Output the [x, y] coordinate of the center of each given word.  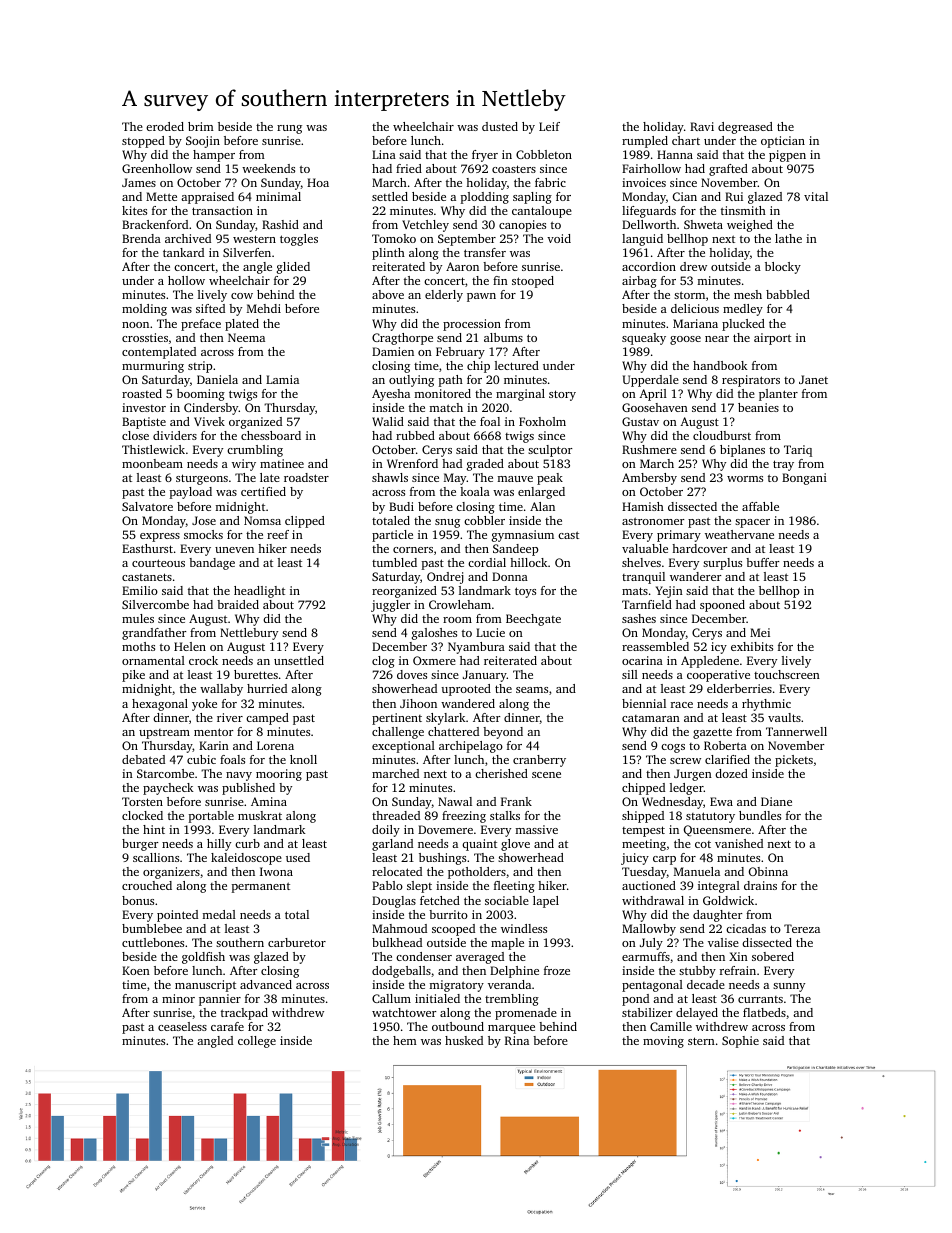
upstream [164, 734]
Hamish [643, 506]
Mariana [695, 323]
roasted [142, 393]
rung [289, 129]
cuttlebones [153, 942]
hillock [529, 562]
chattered [453, 731]
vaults [784, 717]
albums [503, 337]
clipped [305, 522]
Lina [384, 154]
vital [816, 196]
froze [557, 970]
